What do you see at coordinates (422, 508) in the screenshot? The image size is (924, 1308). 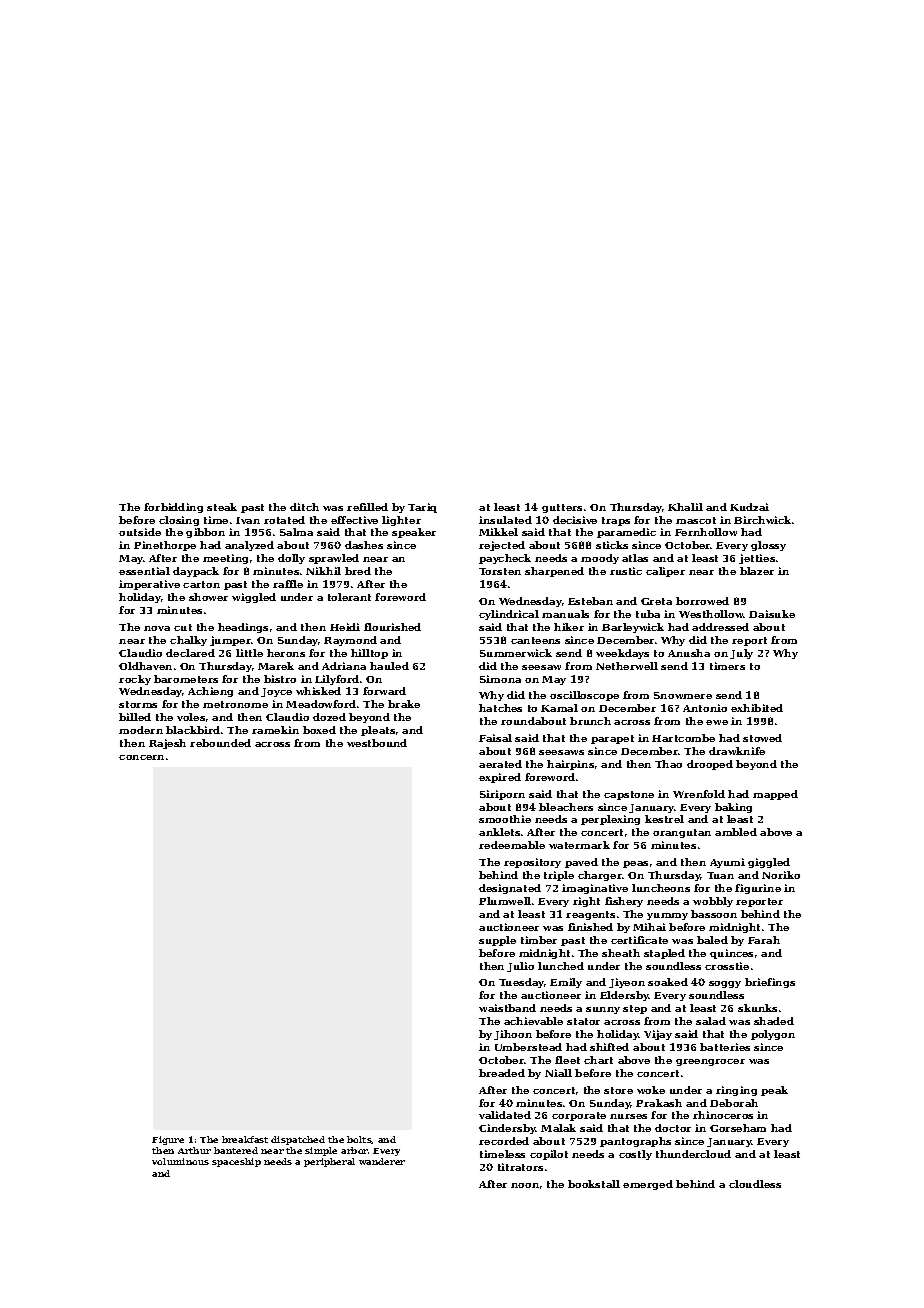 I see `Tariq` at bounding box center [422, 508].
